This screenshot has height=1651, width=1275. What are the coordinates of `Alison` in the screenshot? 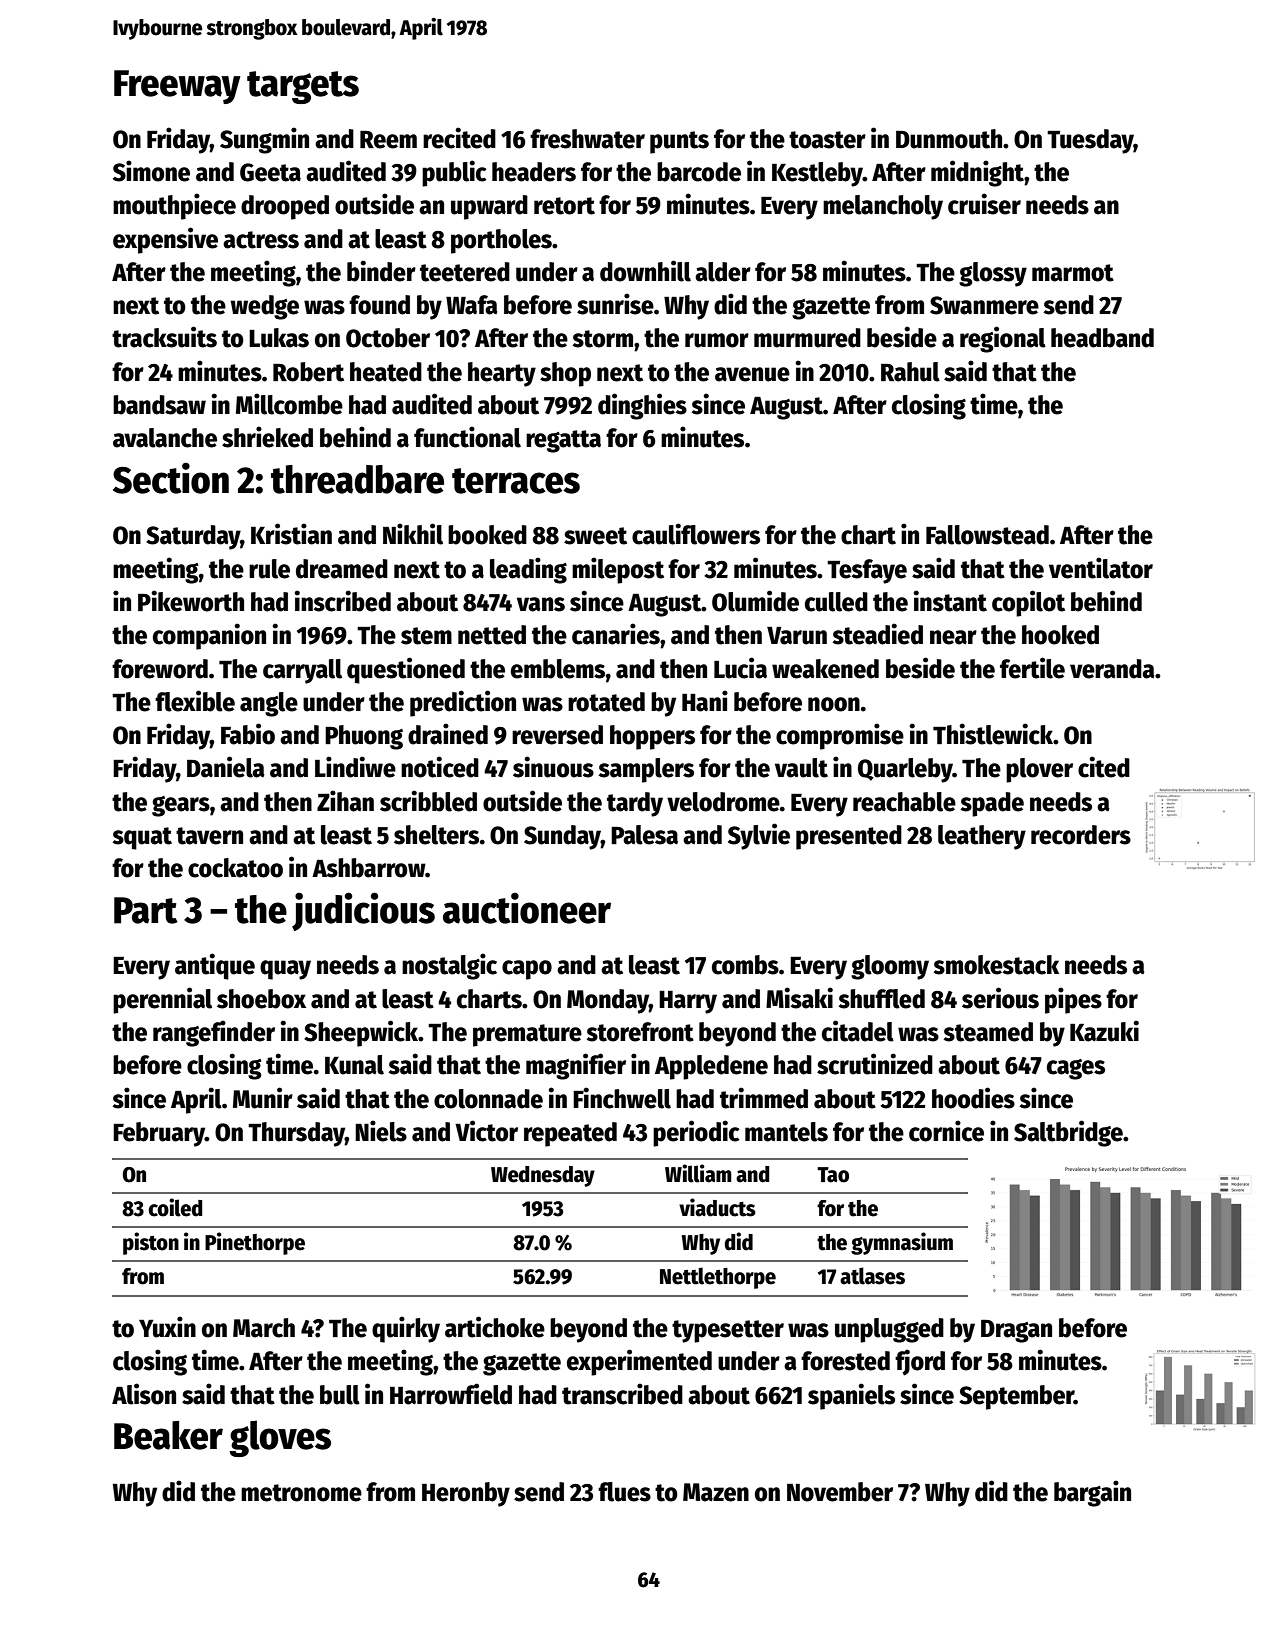 It's located at (144, 1394).
